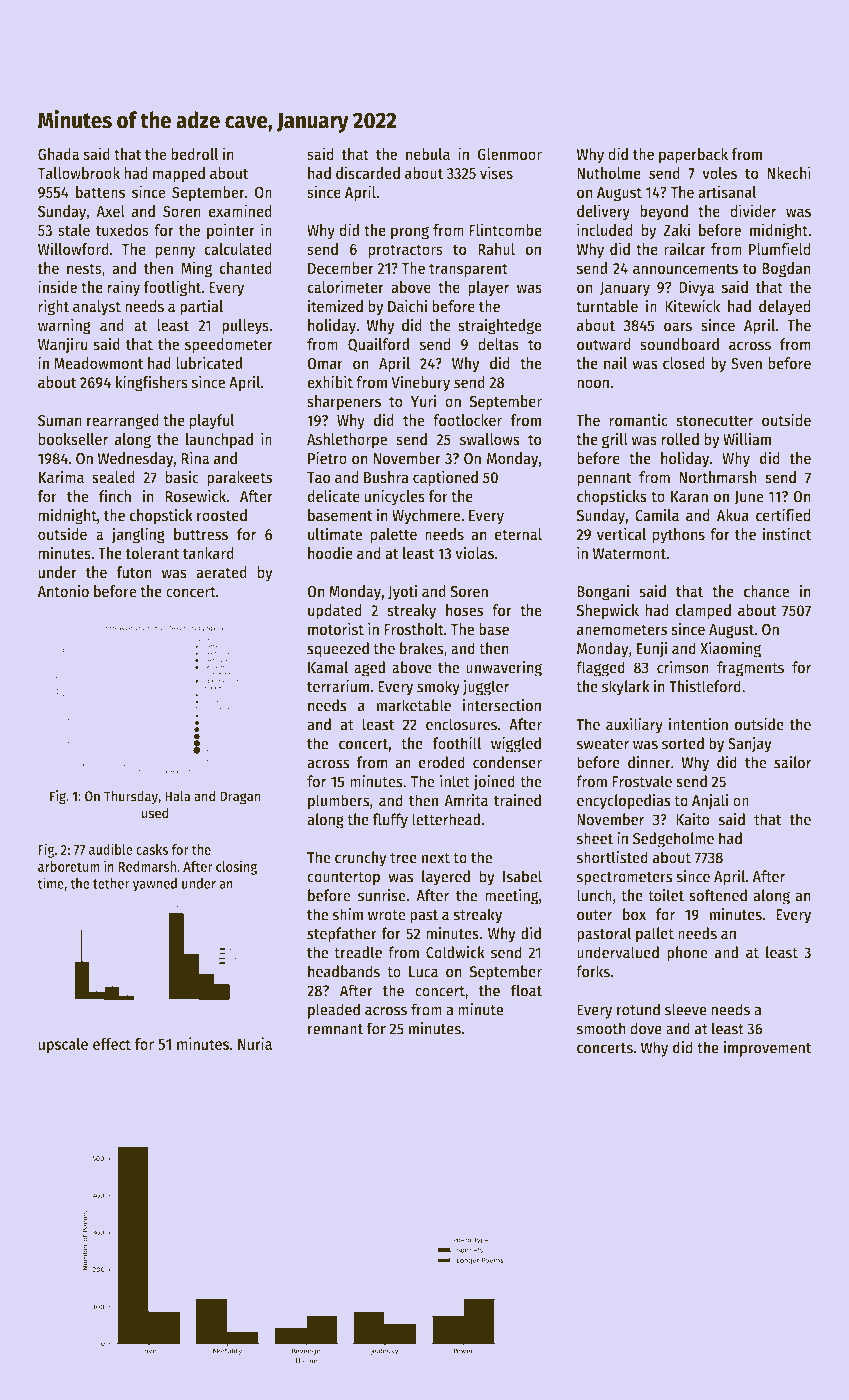 This screenshot has width=849, height=1400. What do you see at coordinates (155, 813) in the screenshot?
I see `used` at bounding box center [155, 813].
